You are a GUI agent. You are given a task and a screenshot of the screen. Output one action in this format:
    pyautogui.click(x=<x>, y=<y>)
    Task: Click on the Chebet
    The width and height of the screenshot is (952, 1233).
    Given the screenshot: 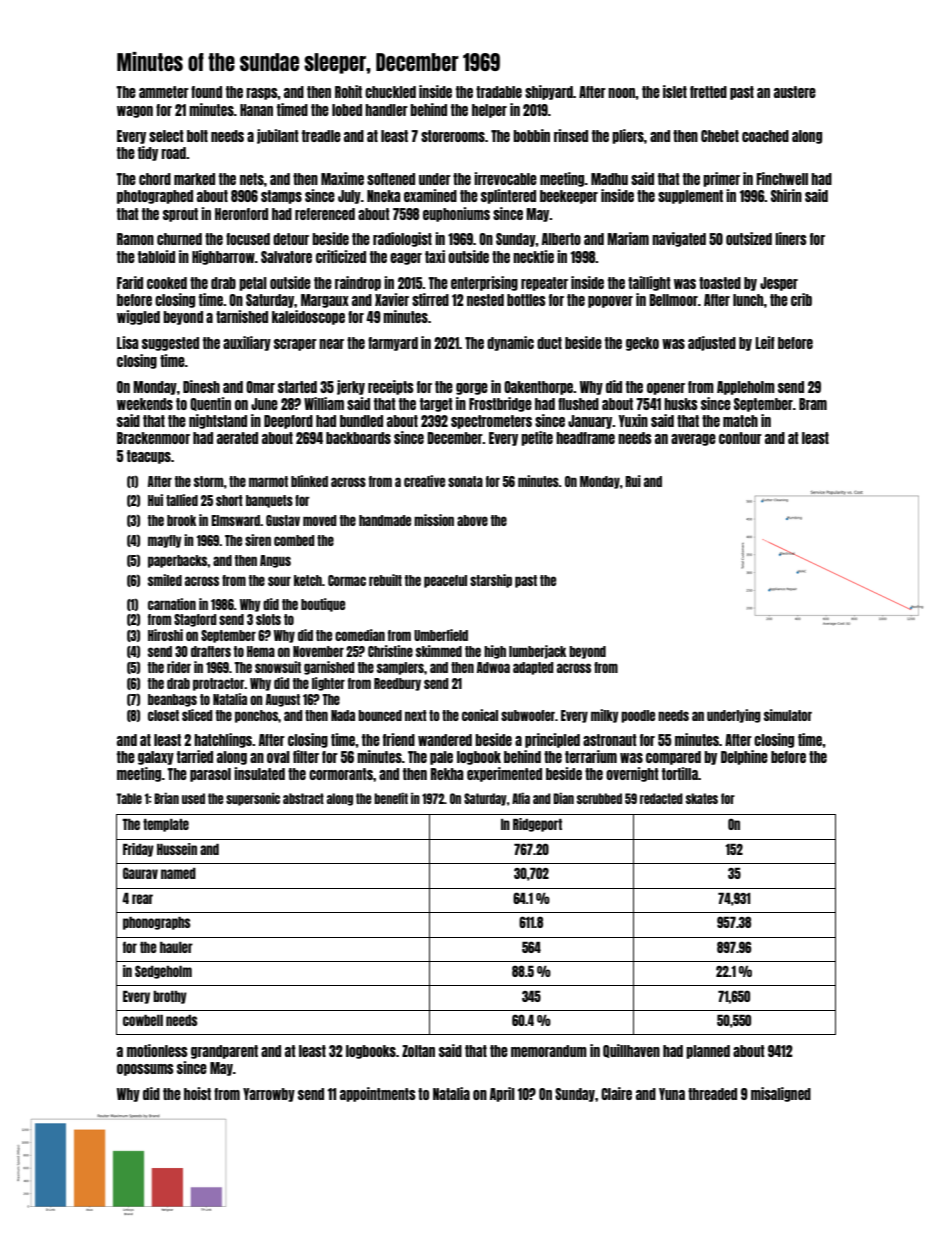 What is the action you would take?
    pyautogui.click(x=720, y=136)
